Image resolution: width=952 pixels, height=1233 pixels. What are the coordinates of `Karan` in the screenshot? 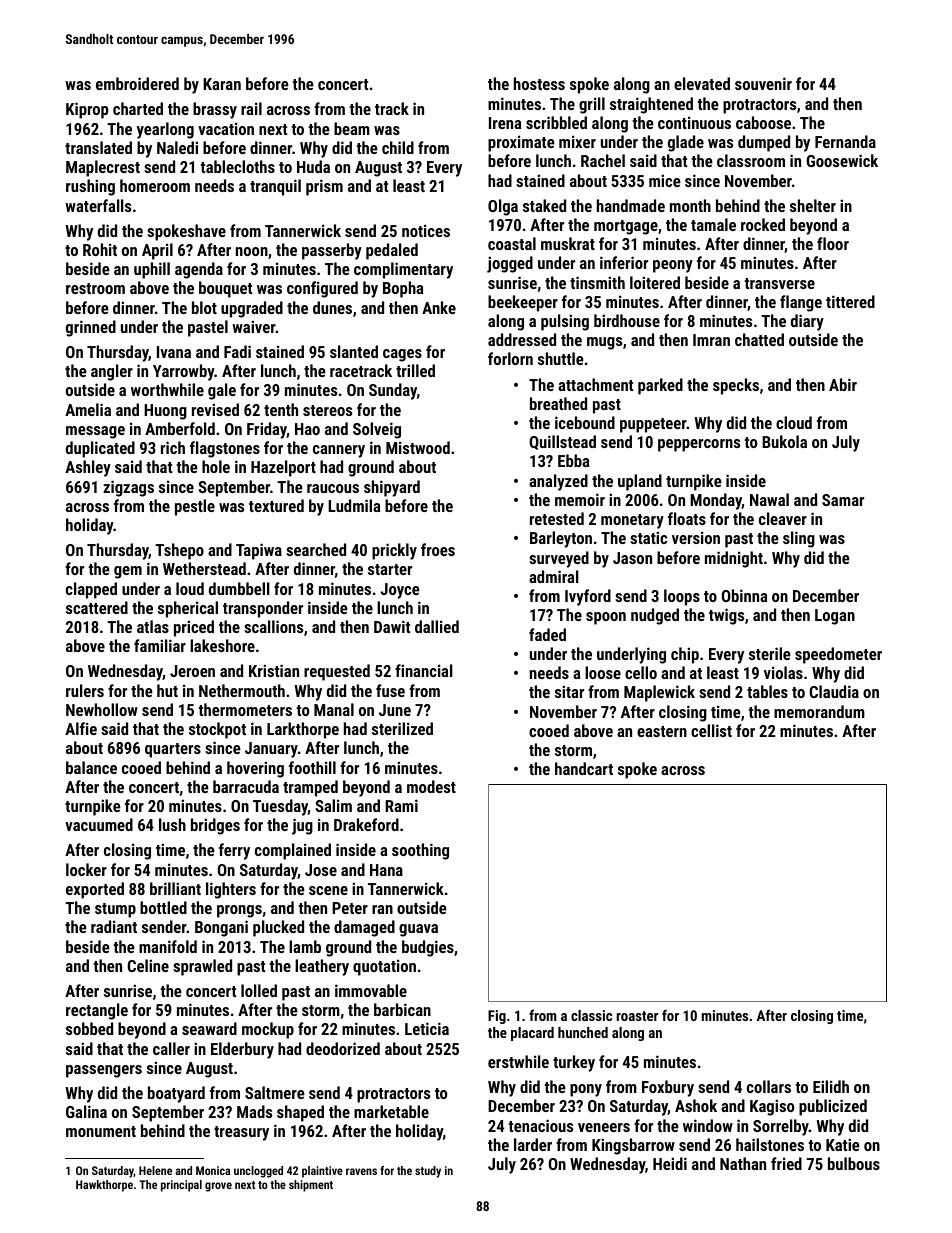 It's located at (222, 84).
